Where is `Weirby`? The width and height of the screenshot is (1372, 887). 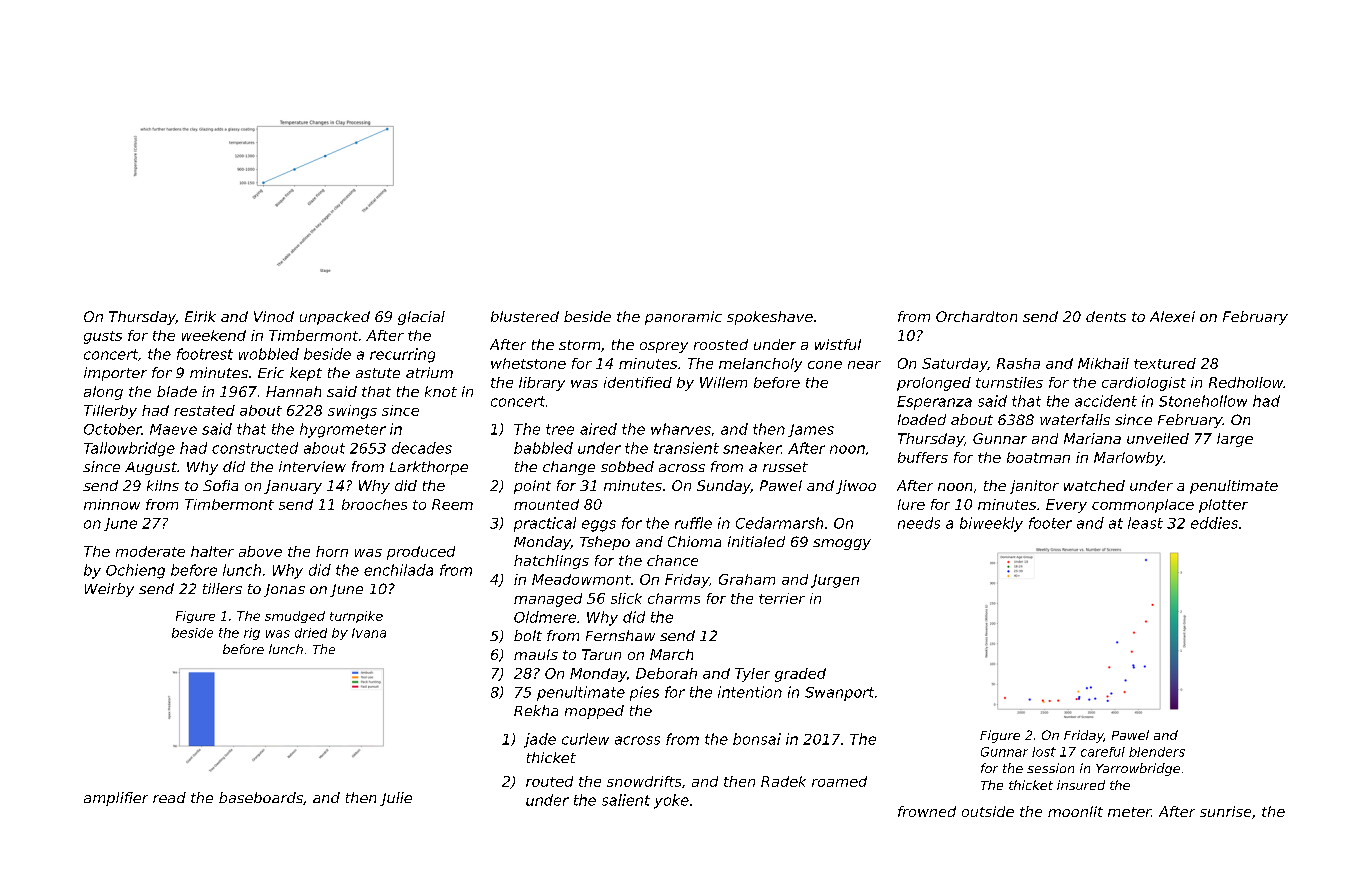 Weirby is located at coordinates (109, 590).
